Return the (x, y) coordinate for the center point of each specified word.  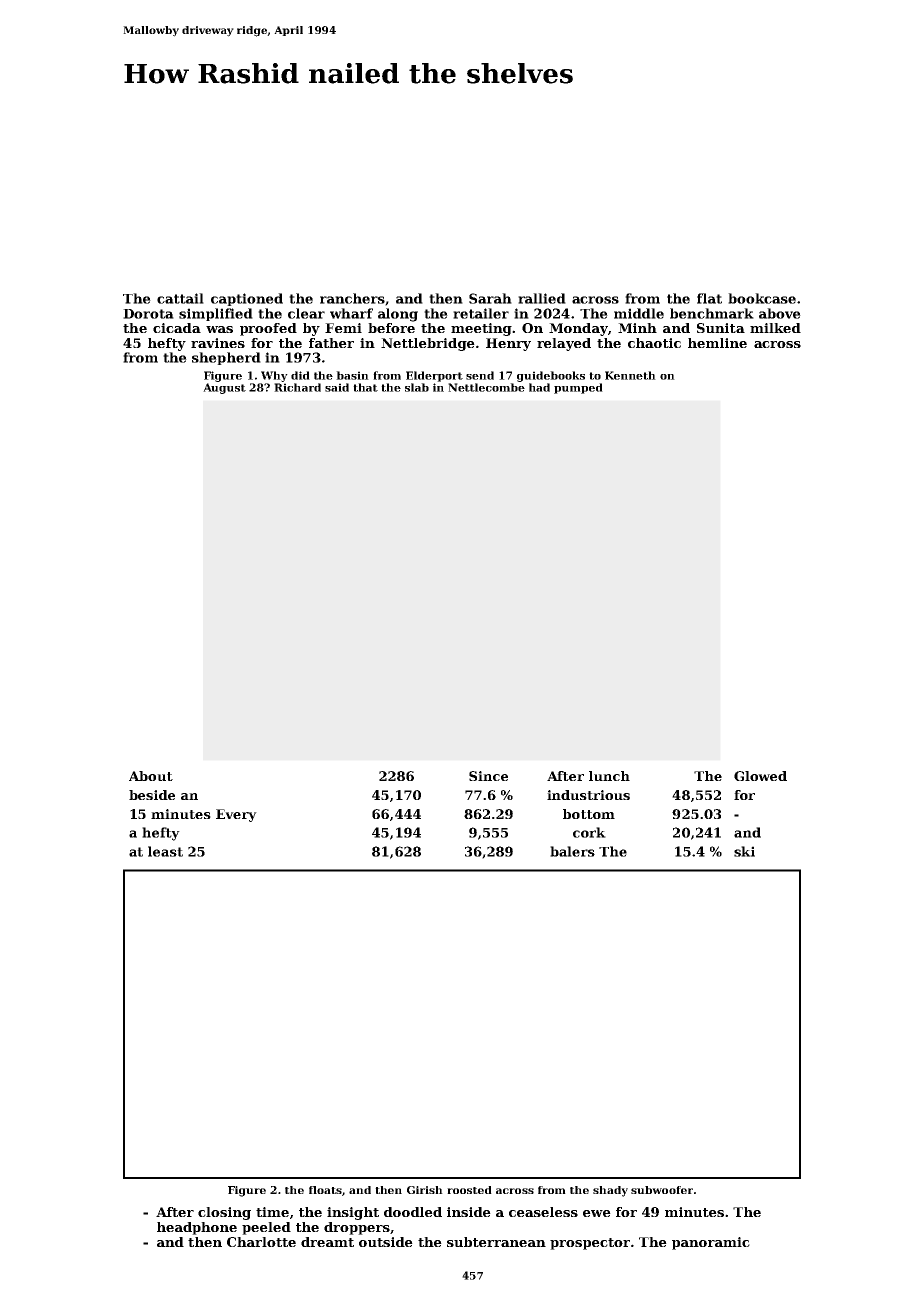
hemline (717, 343)
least (165, 851)
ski (744, 851)
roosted (469, 1190)
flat (709, 298)
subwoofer (662, 1190)
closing (224, 1213)
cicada (177, 328)
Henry (508, 344)
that (365, 387)
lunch (609, 776)
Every (236, 815)
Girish (425, 1190)
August (224, 388)
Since (488, 776)
